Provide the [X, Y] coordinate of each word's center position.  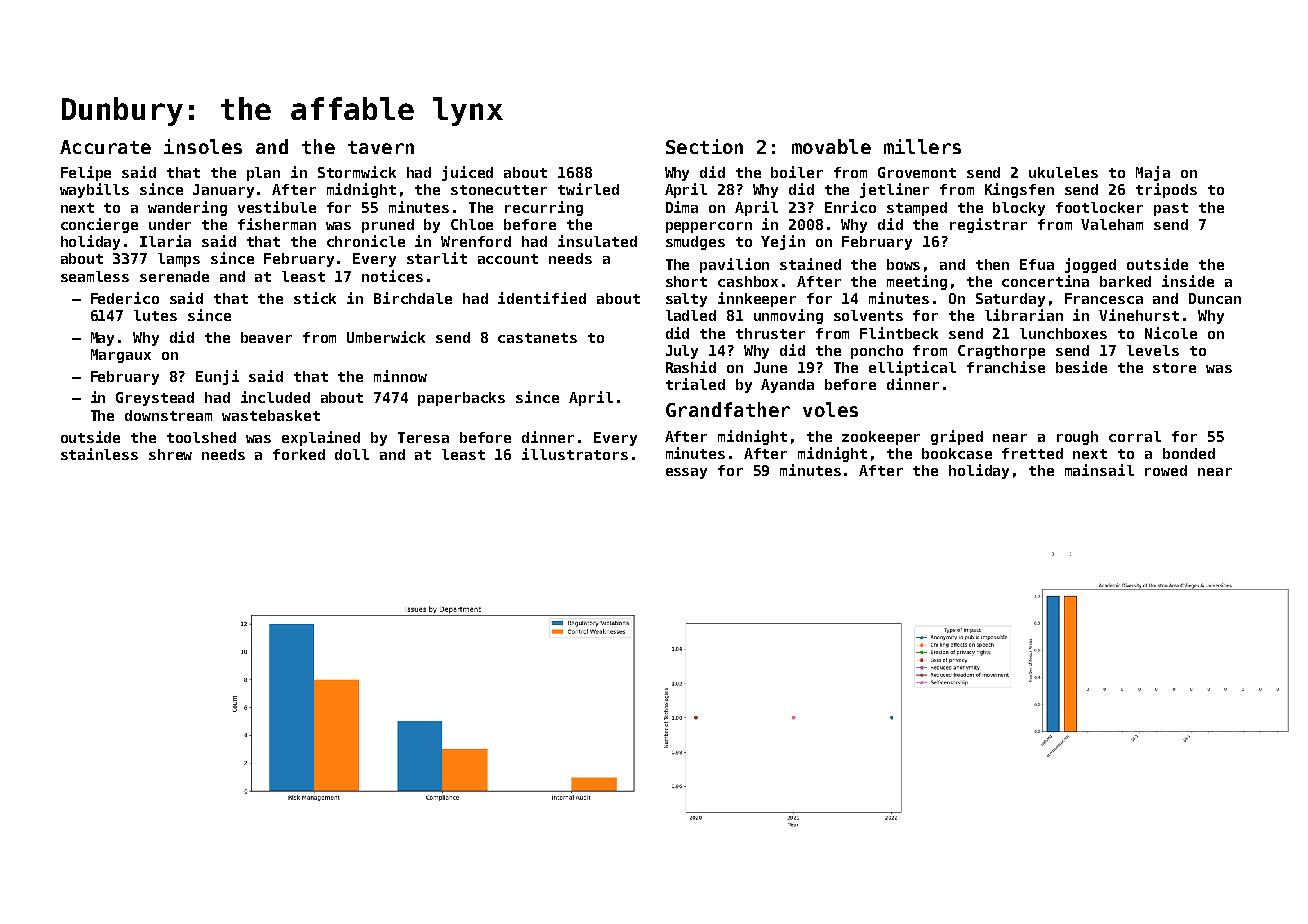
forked [299, 454]
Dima [682, 207]
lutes [155, 315]
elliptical [912, 368]
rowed [1166, 470]
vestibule [277, 207]
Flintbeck [899, 333]
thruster [770, 333]
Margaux [121, 356]
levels [1153, 350]
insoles [203, 146]
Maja [1153, 173]
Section [704, 146]
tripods [1166, 190]
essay [686, 473]
